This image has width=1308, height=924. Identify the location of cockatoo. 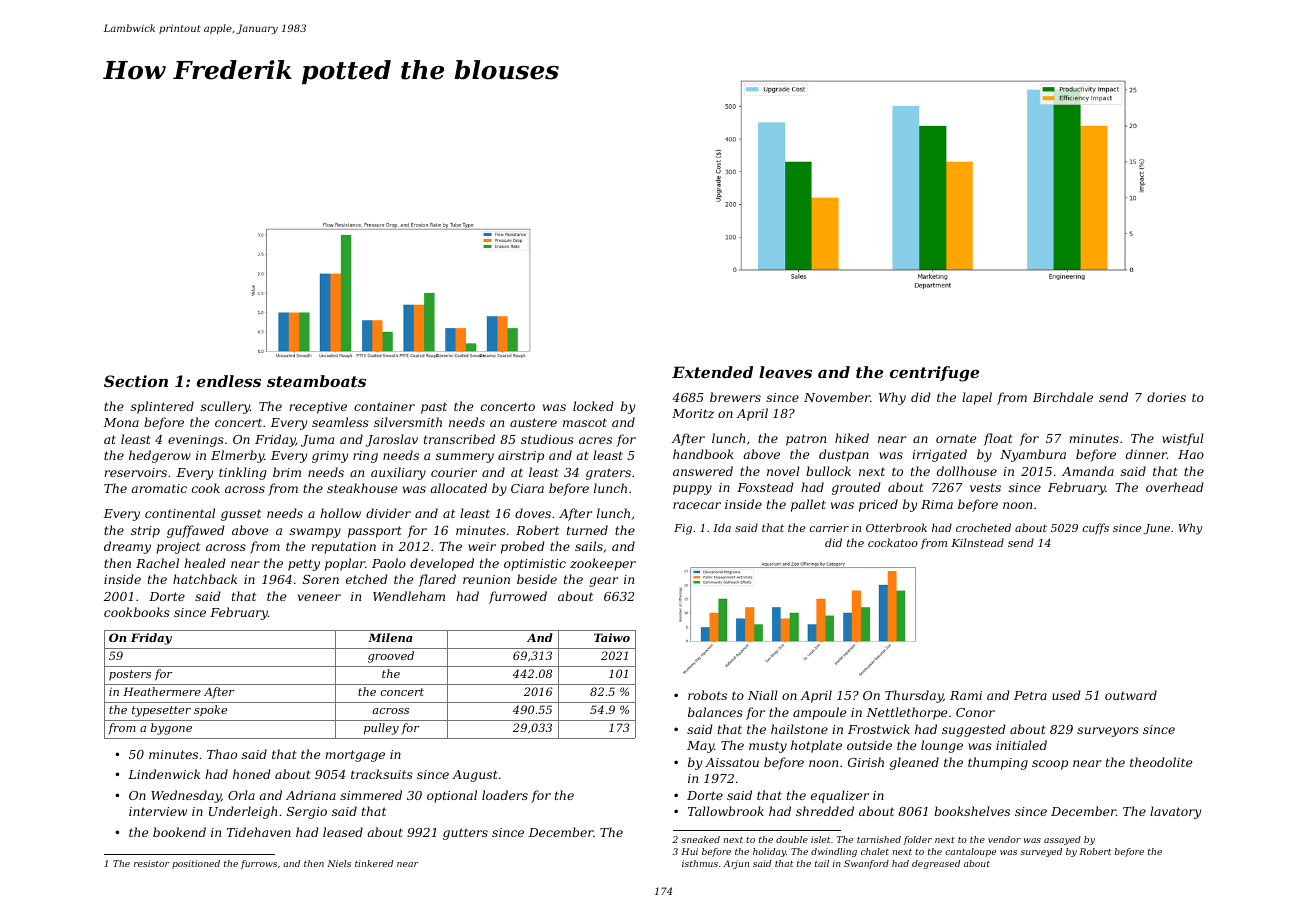
(893, 542).
